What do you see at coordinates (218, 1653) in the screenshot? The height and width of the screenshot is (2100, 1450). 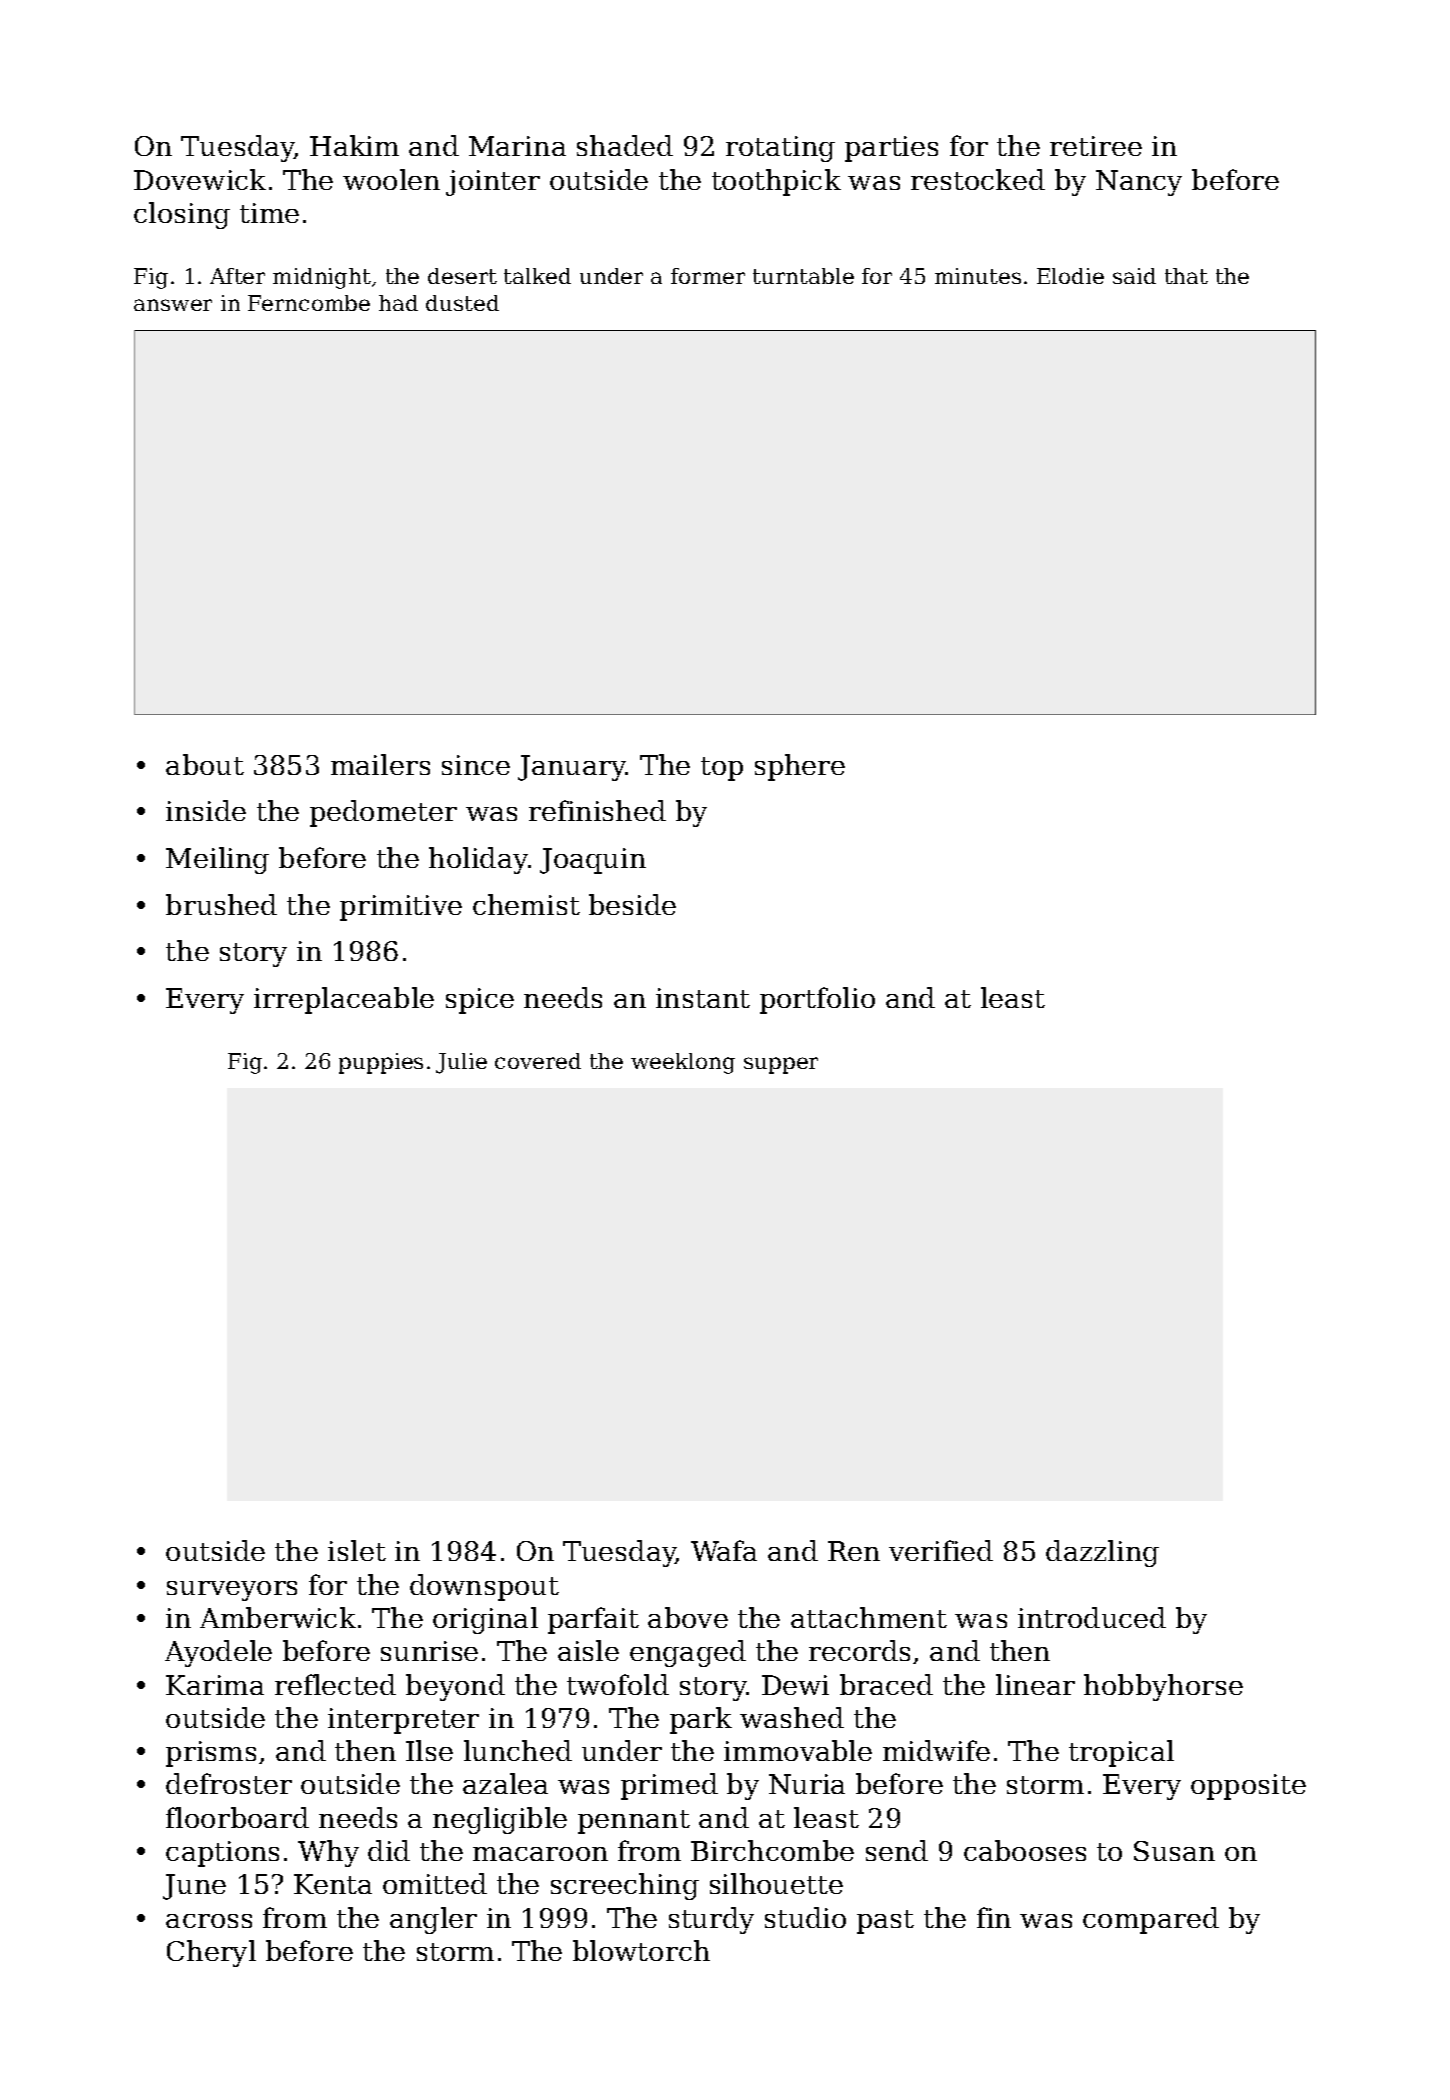 I see `Ayodele` at bounding box center [218, 1653].
